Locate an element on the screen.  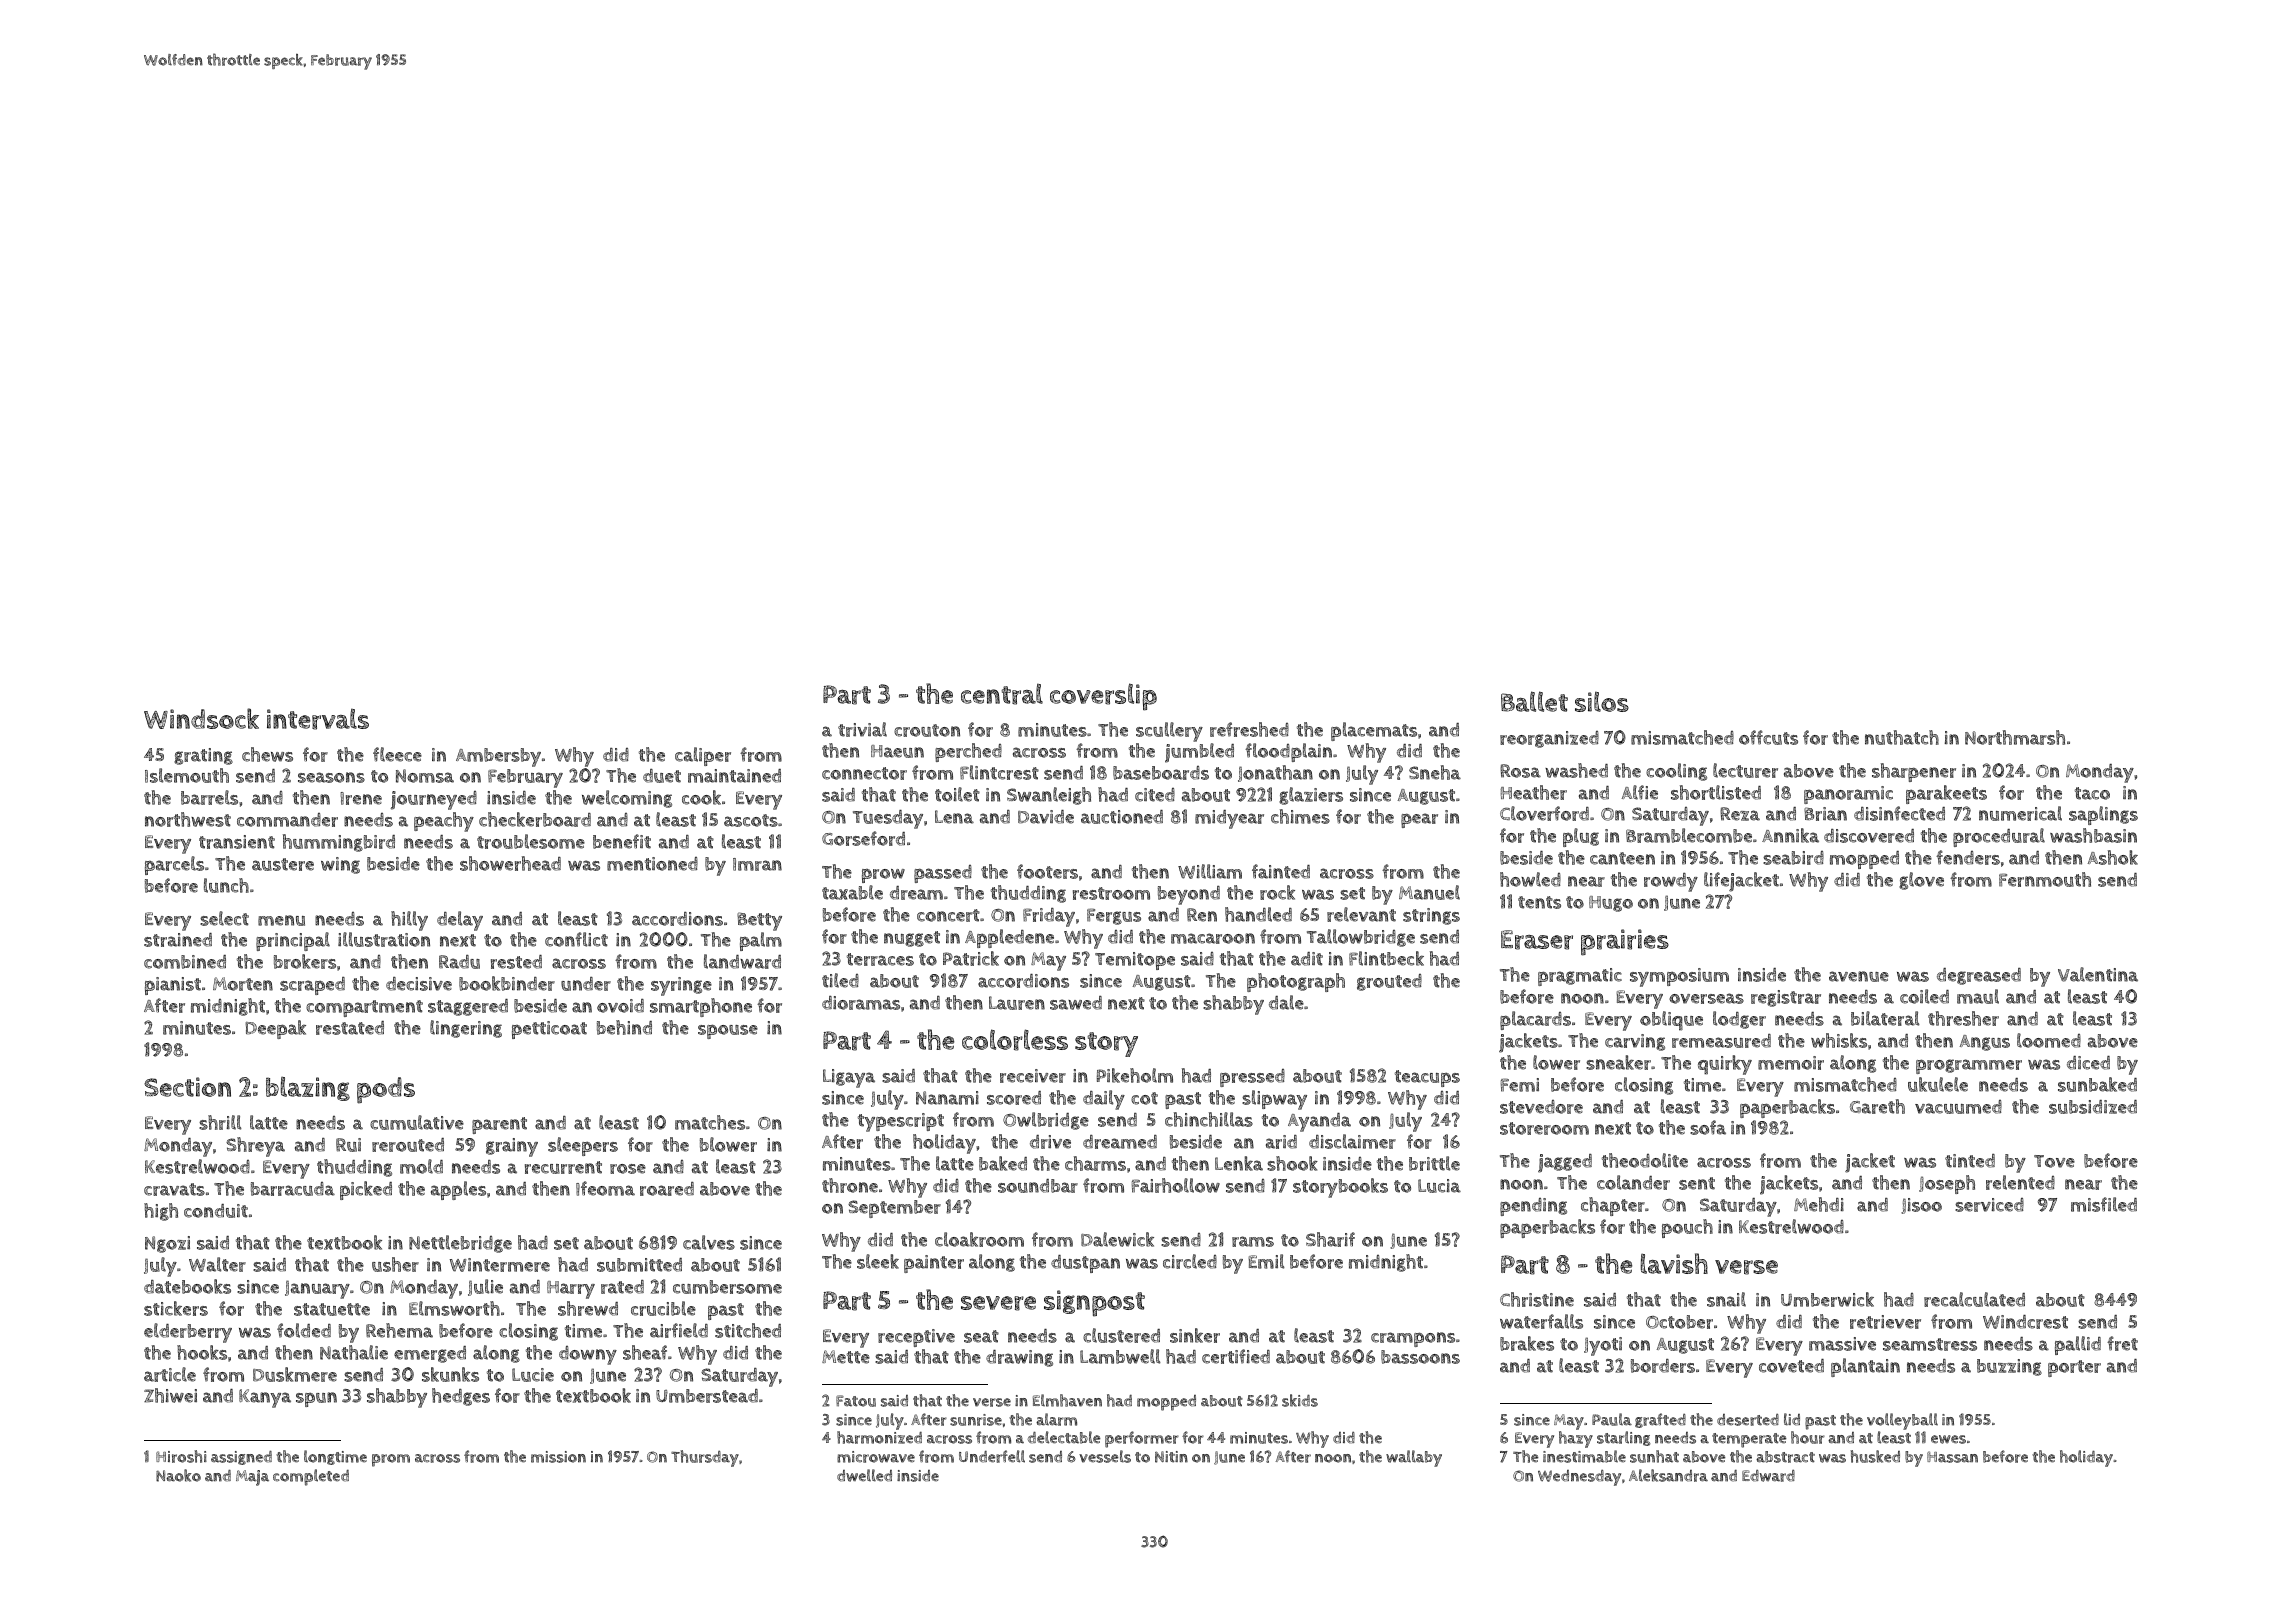
loomed is located at coordinates (2049, 1040).
